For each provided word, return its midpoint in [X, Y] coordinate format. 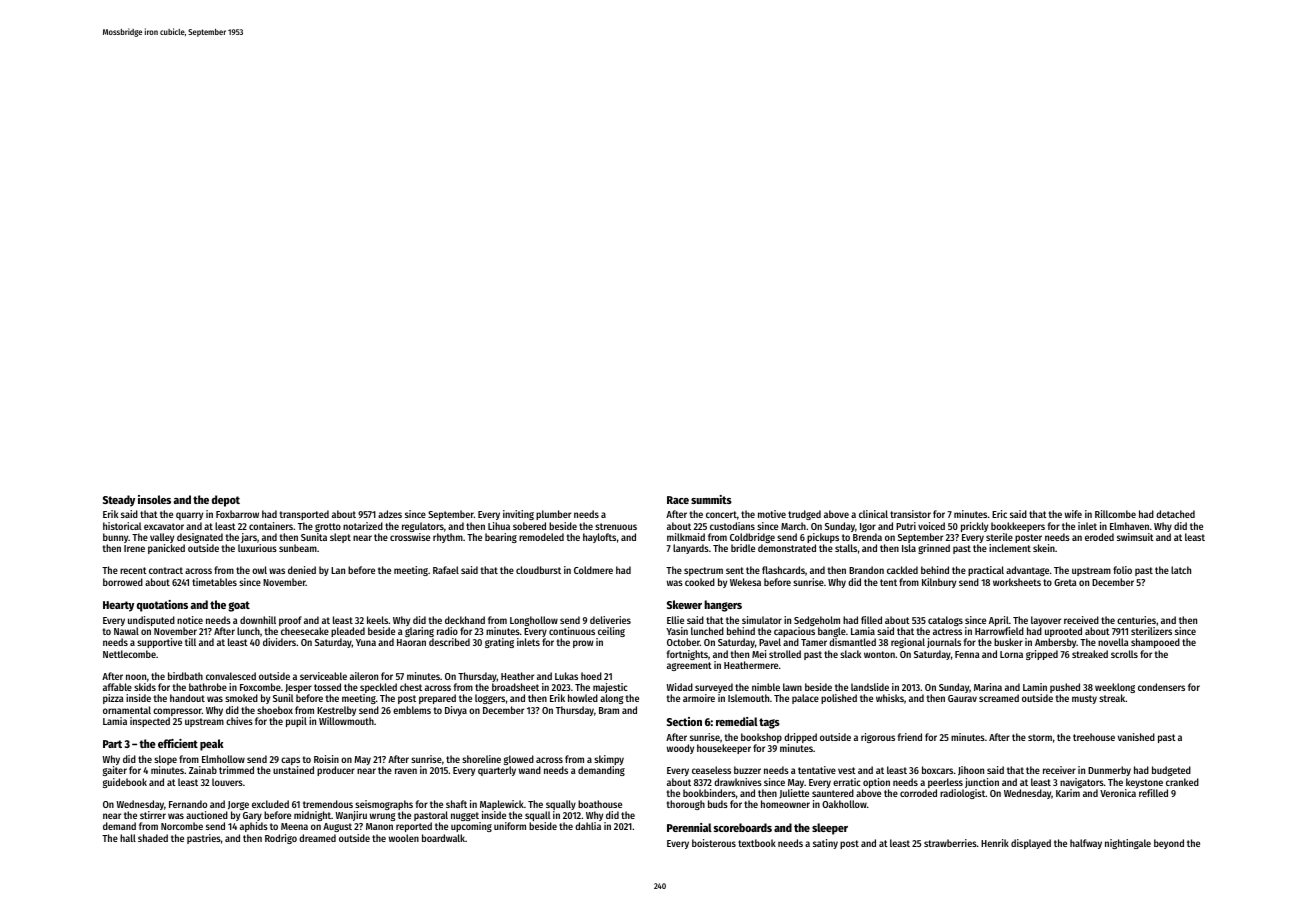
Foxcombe [260, 687]
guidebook [125, 783]
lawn [792, 687]
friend [910, 737]
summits [711, 499]
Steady [119, 501]
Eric [999, 514]
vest [847, 770]
